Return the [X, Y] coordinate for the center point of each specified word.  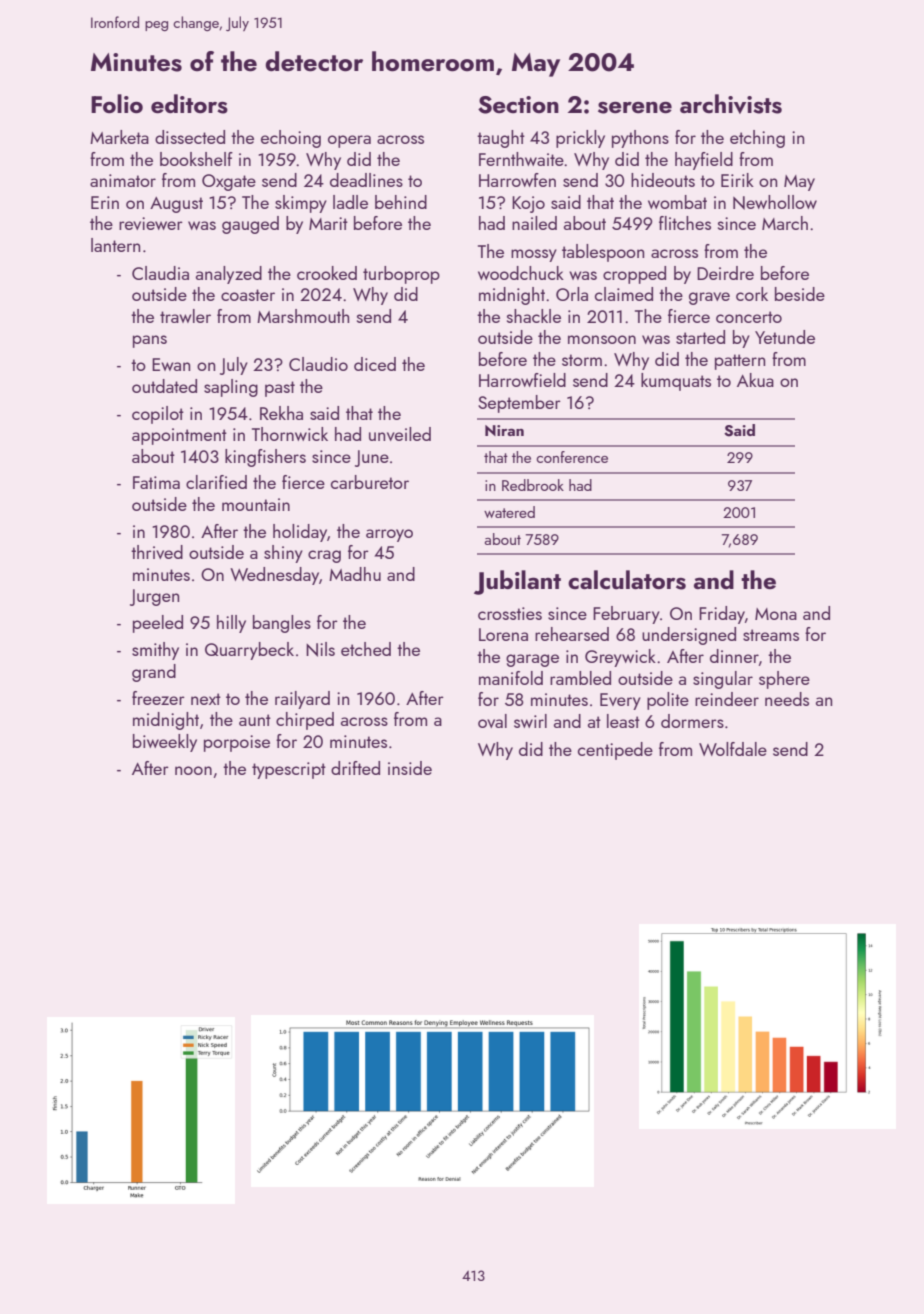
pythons [640, 139]
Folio [117, 103]
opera [349, 141]
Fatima [156, 482]
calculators [627, 580]
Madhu [355, 574]
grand [154, 673]
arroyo [389, 535]
